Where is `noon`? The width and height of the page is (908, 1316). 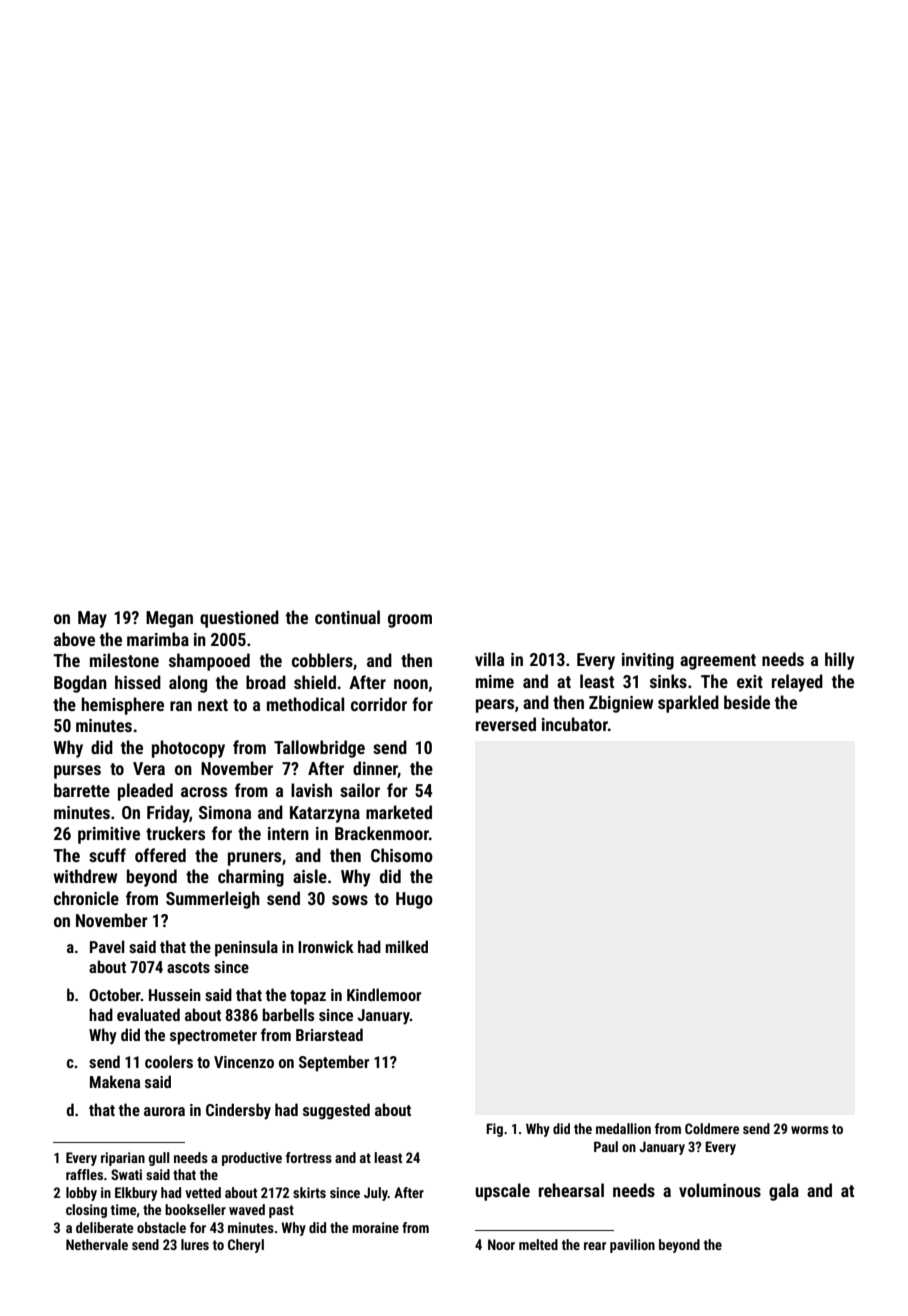
noon is located at coordinates (411, 684).
